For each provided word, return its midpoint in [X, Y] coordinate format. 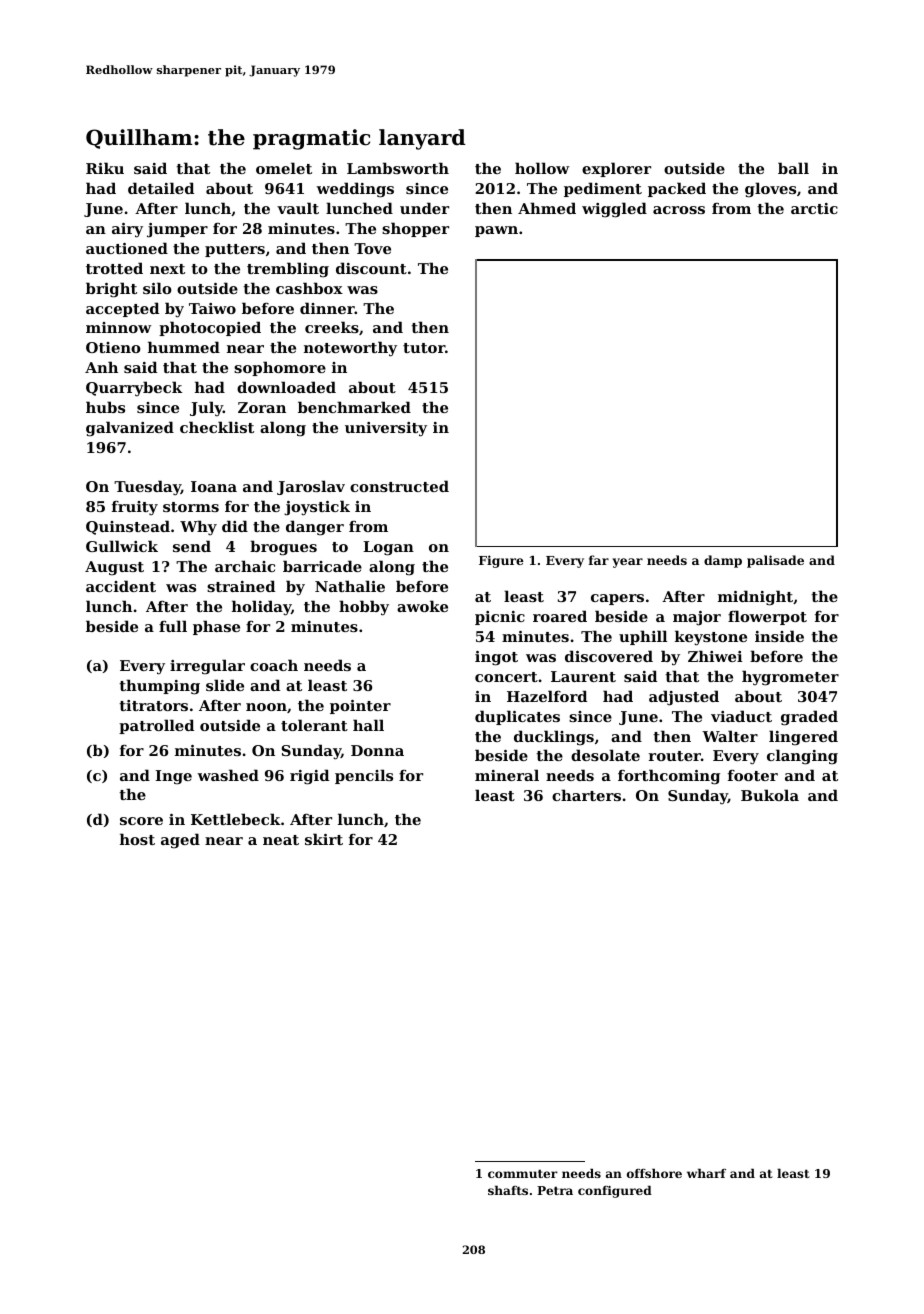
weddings [355, 190]
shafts [508, 1190]
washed [228, 775]
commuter [523, 1173]
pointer [360, 707]
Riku [105, 168]
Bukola [770, 795]
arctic [814, 208]
